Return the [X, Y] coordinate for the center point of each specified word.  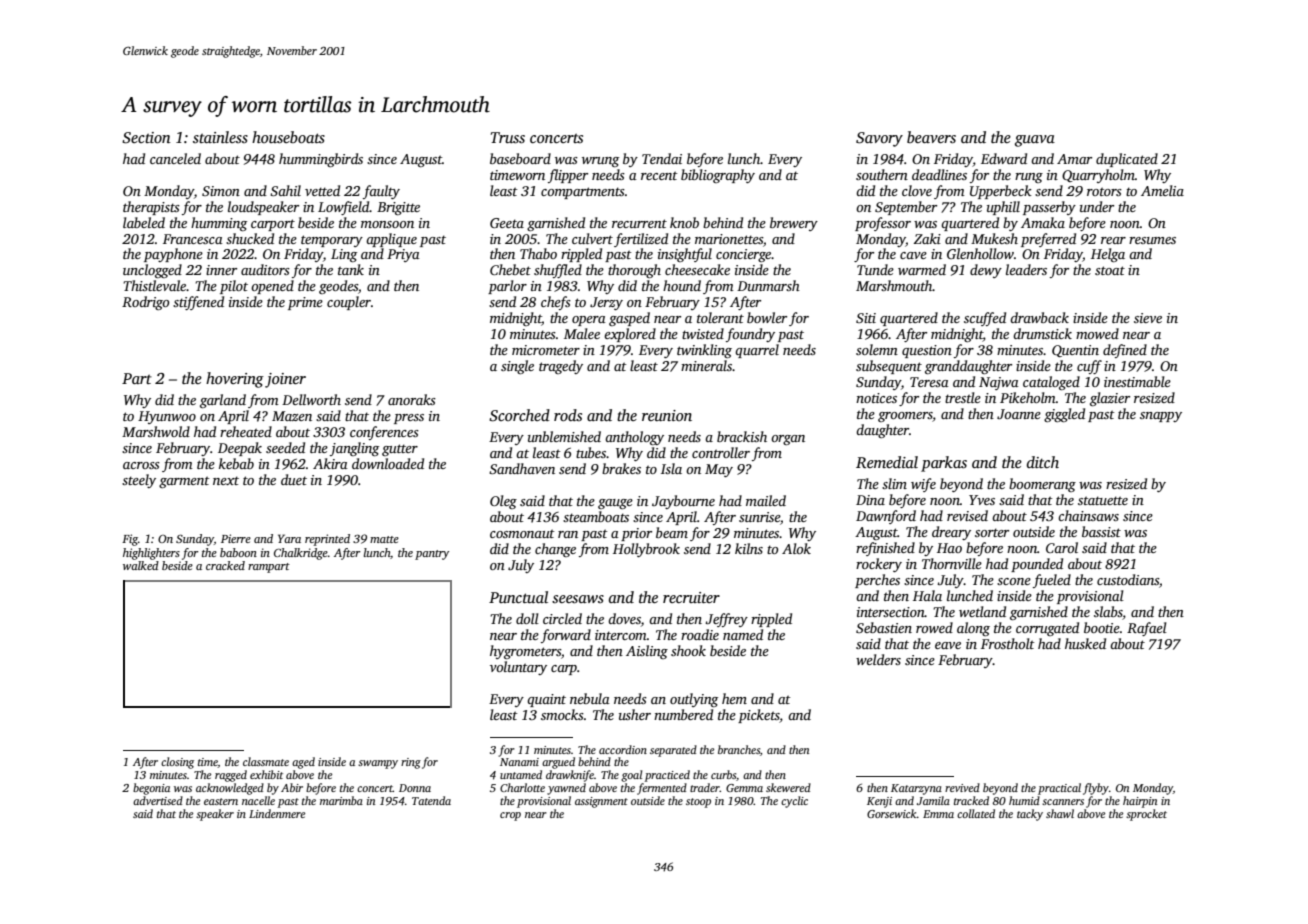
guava [1035, 141]
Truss [508, 138]
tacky [1030, 815]
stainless [220, 137]
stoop [698, 803]
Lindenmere [277, 813]
